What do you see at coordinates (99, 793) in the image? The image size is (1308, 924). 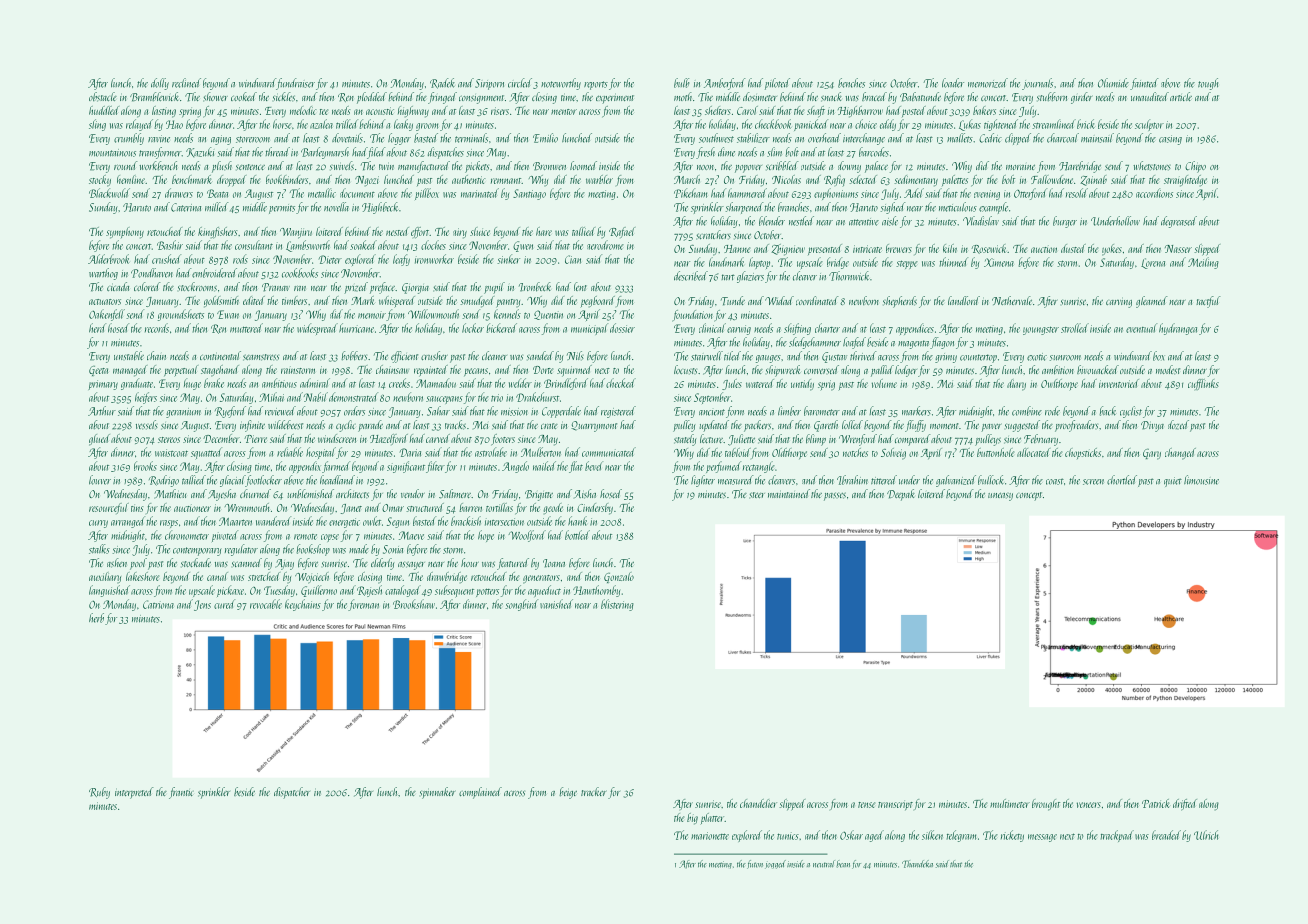 I see `Ruby` at bounding box center [99, 793].
